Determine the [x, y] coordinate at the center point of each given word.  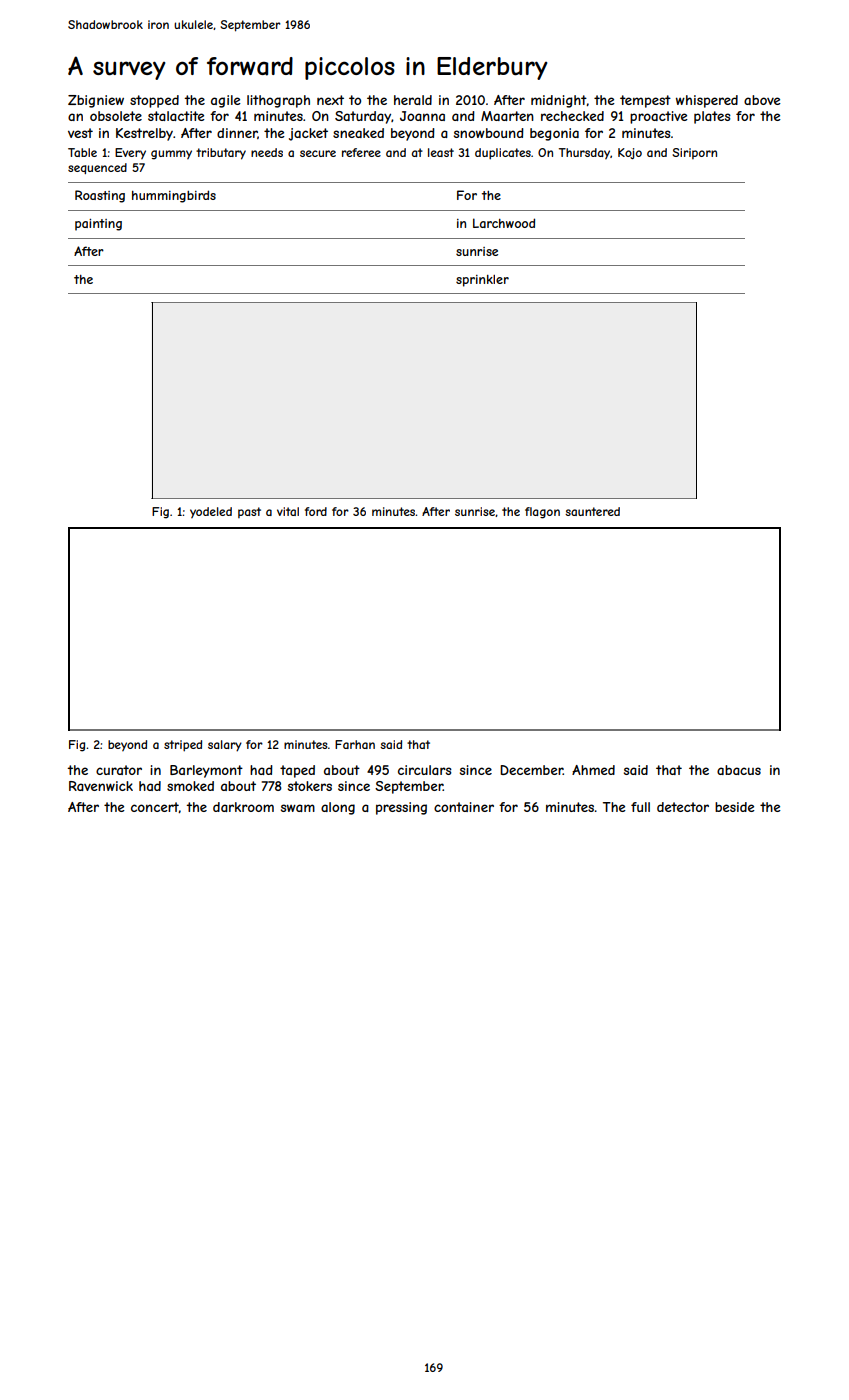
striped [183, 746]
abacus [739, 770]
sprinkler [482, 281]
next [330, 100]
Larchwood [504, 223]
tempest [645, 101]
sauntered [592, 511]
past [249, 512]
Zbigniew [96, 101]
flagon [542, 513]
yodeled [211, 512]
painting [98, 225]
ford [316, 511]
